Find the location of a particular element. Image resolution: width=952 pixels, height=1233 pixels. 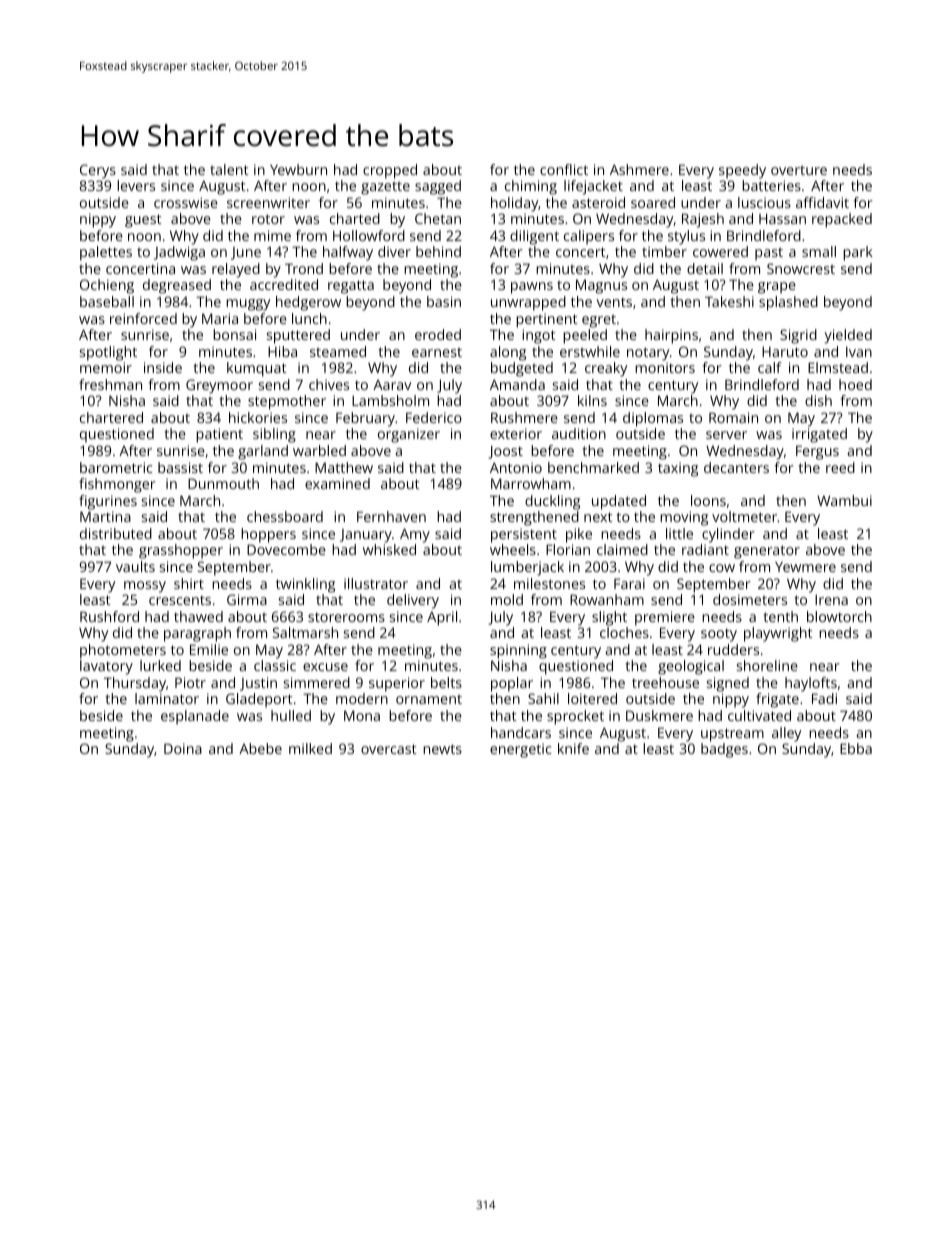

freshman is located at coordinates (110, 384).
